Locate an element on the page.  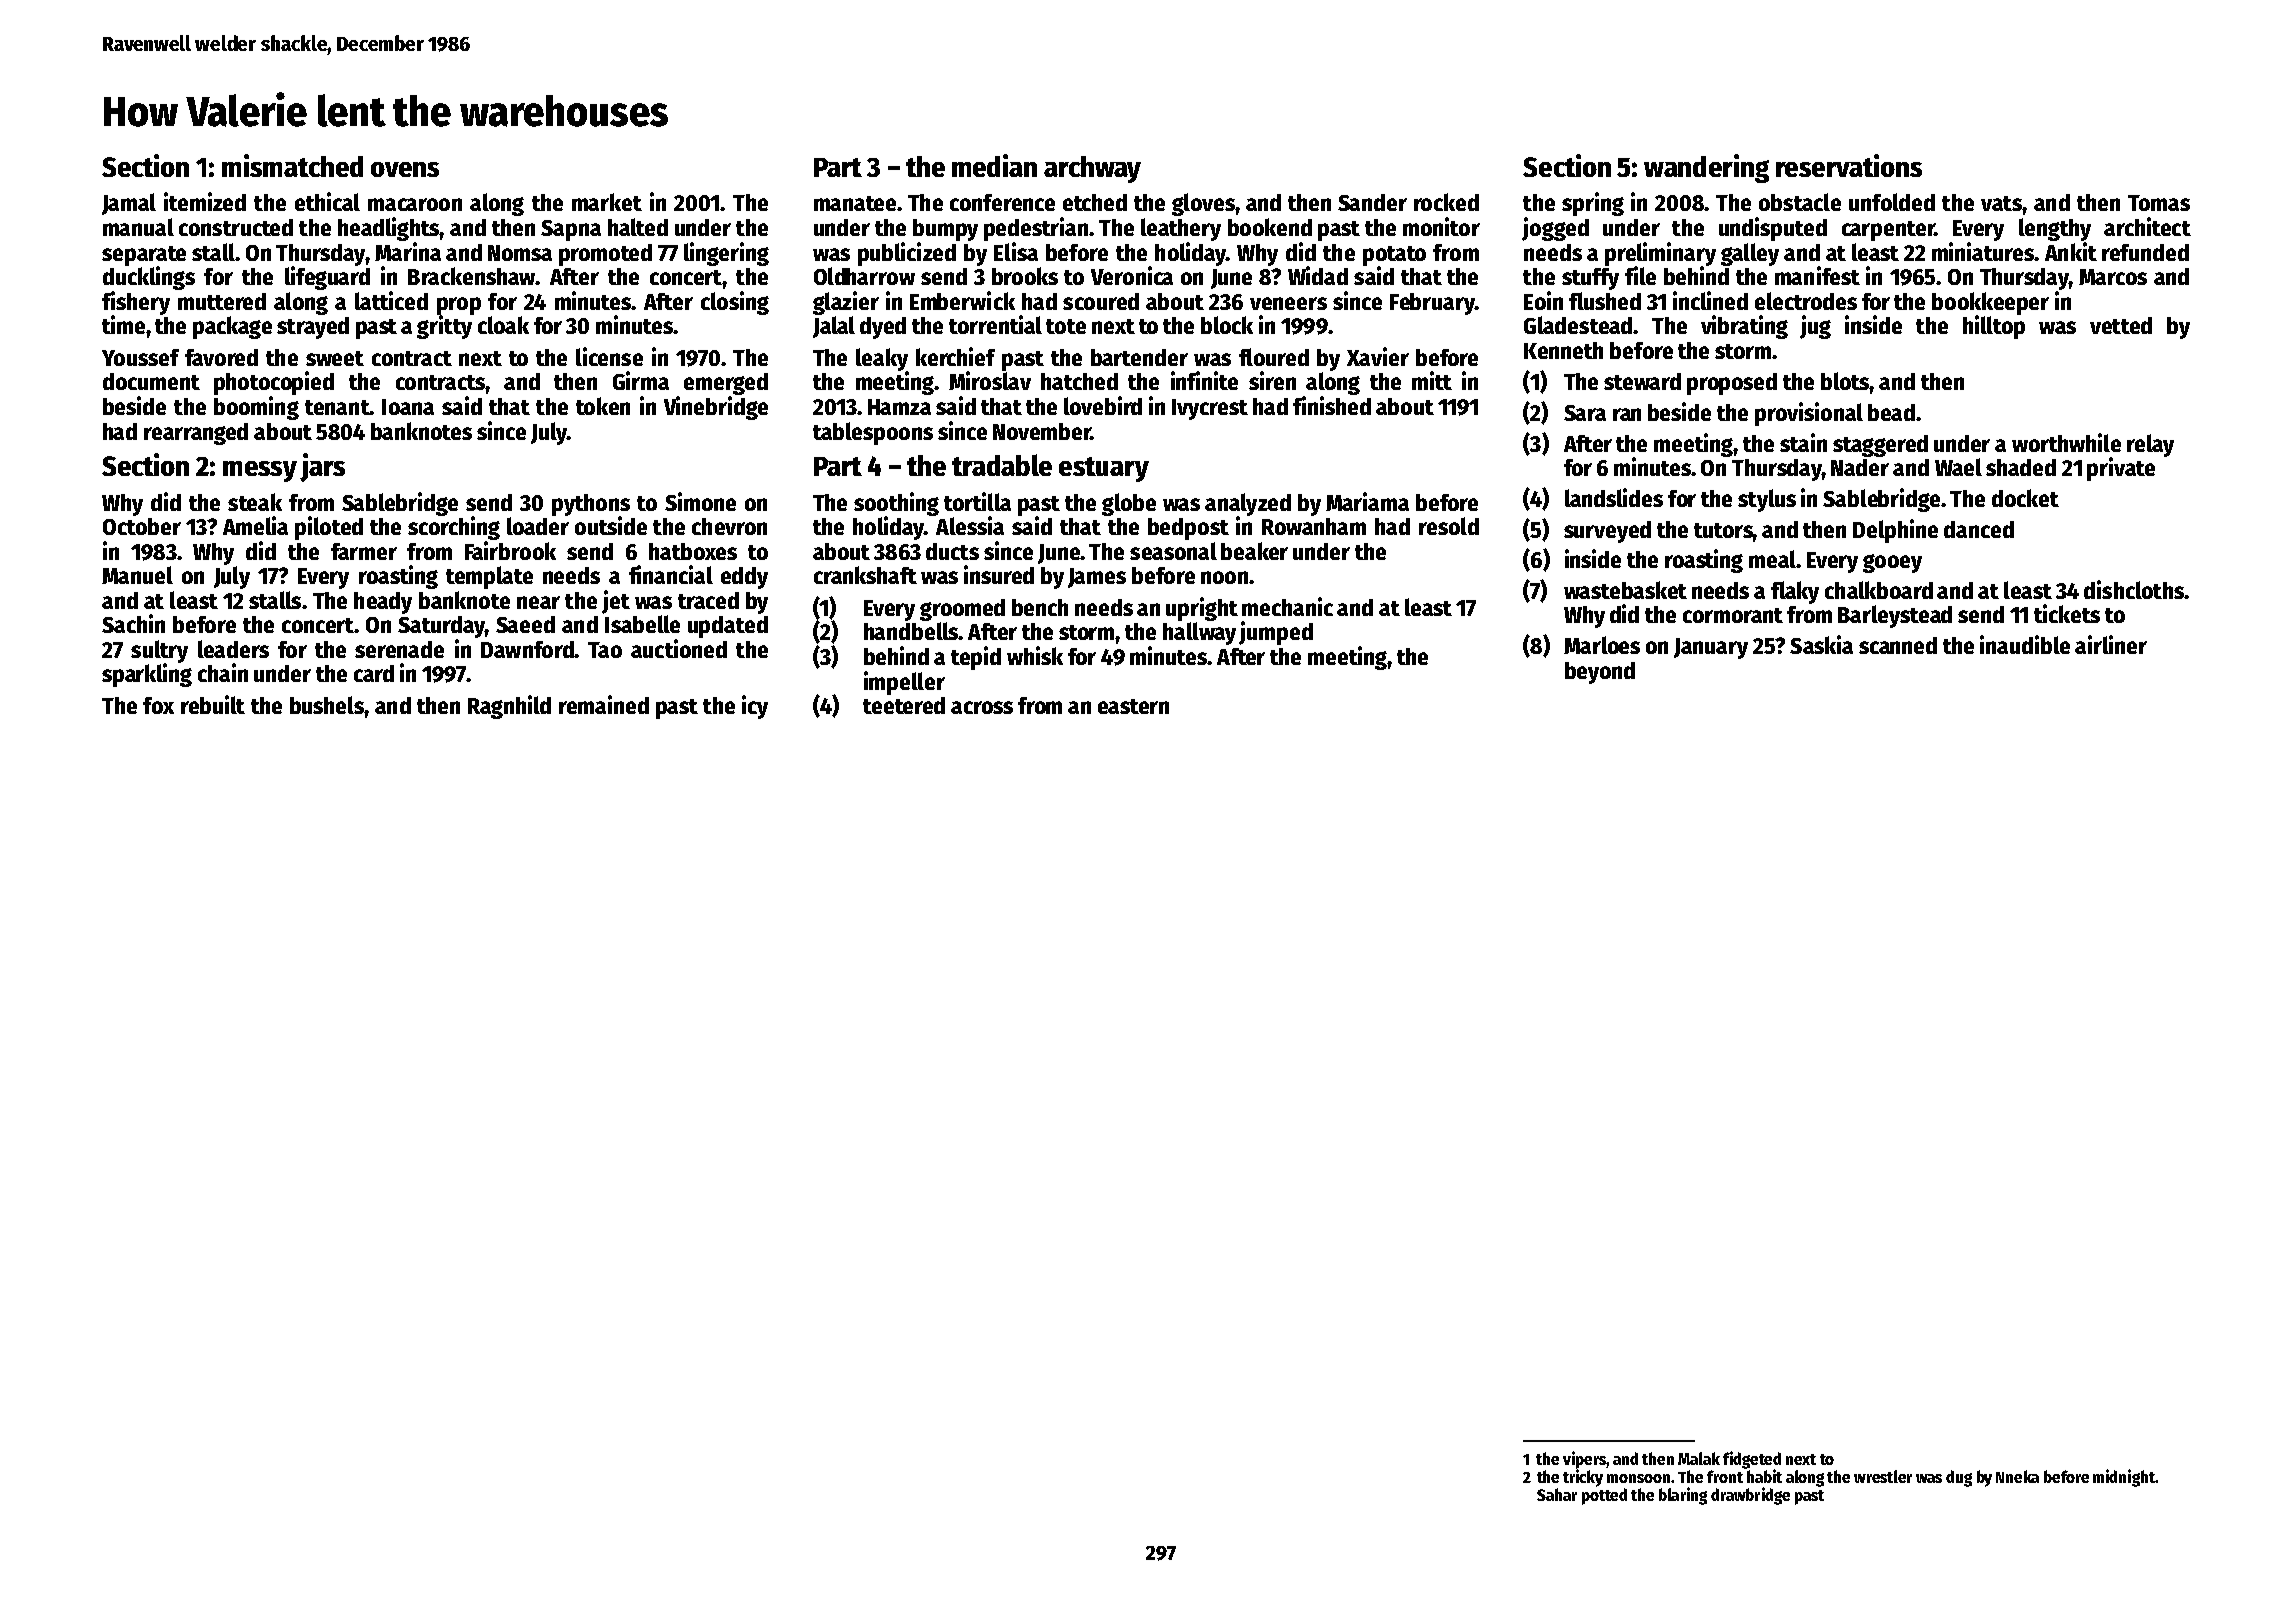
Sahar is located at coordinates (1557, 1494).
